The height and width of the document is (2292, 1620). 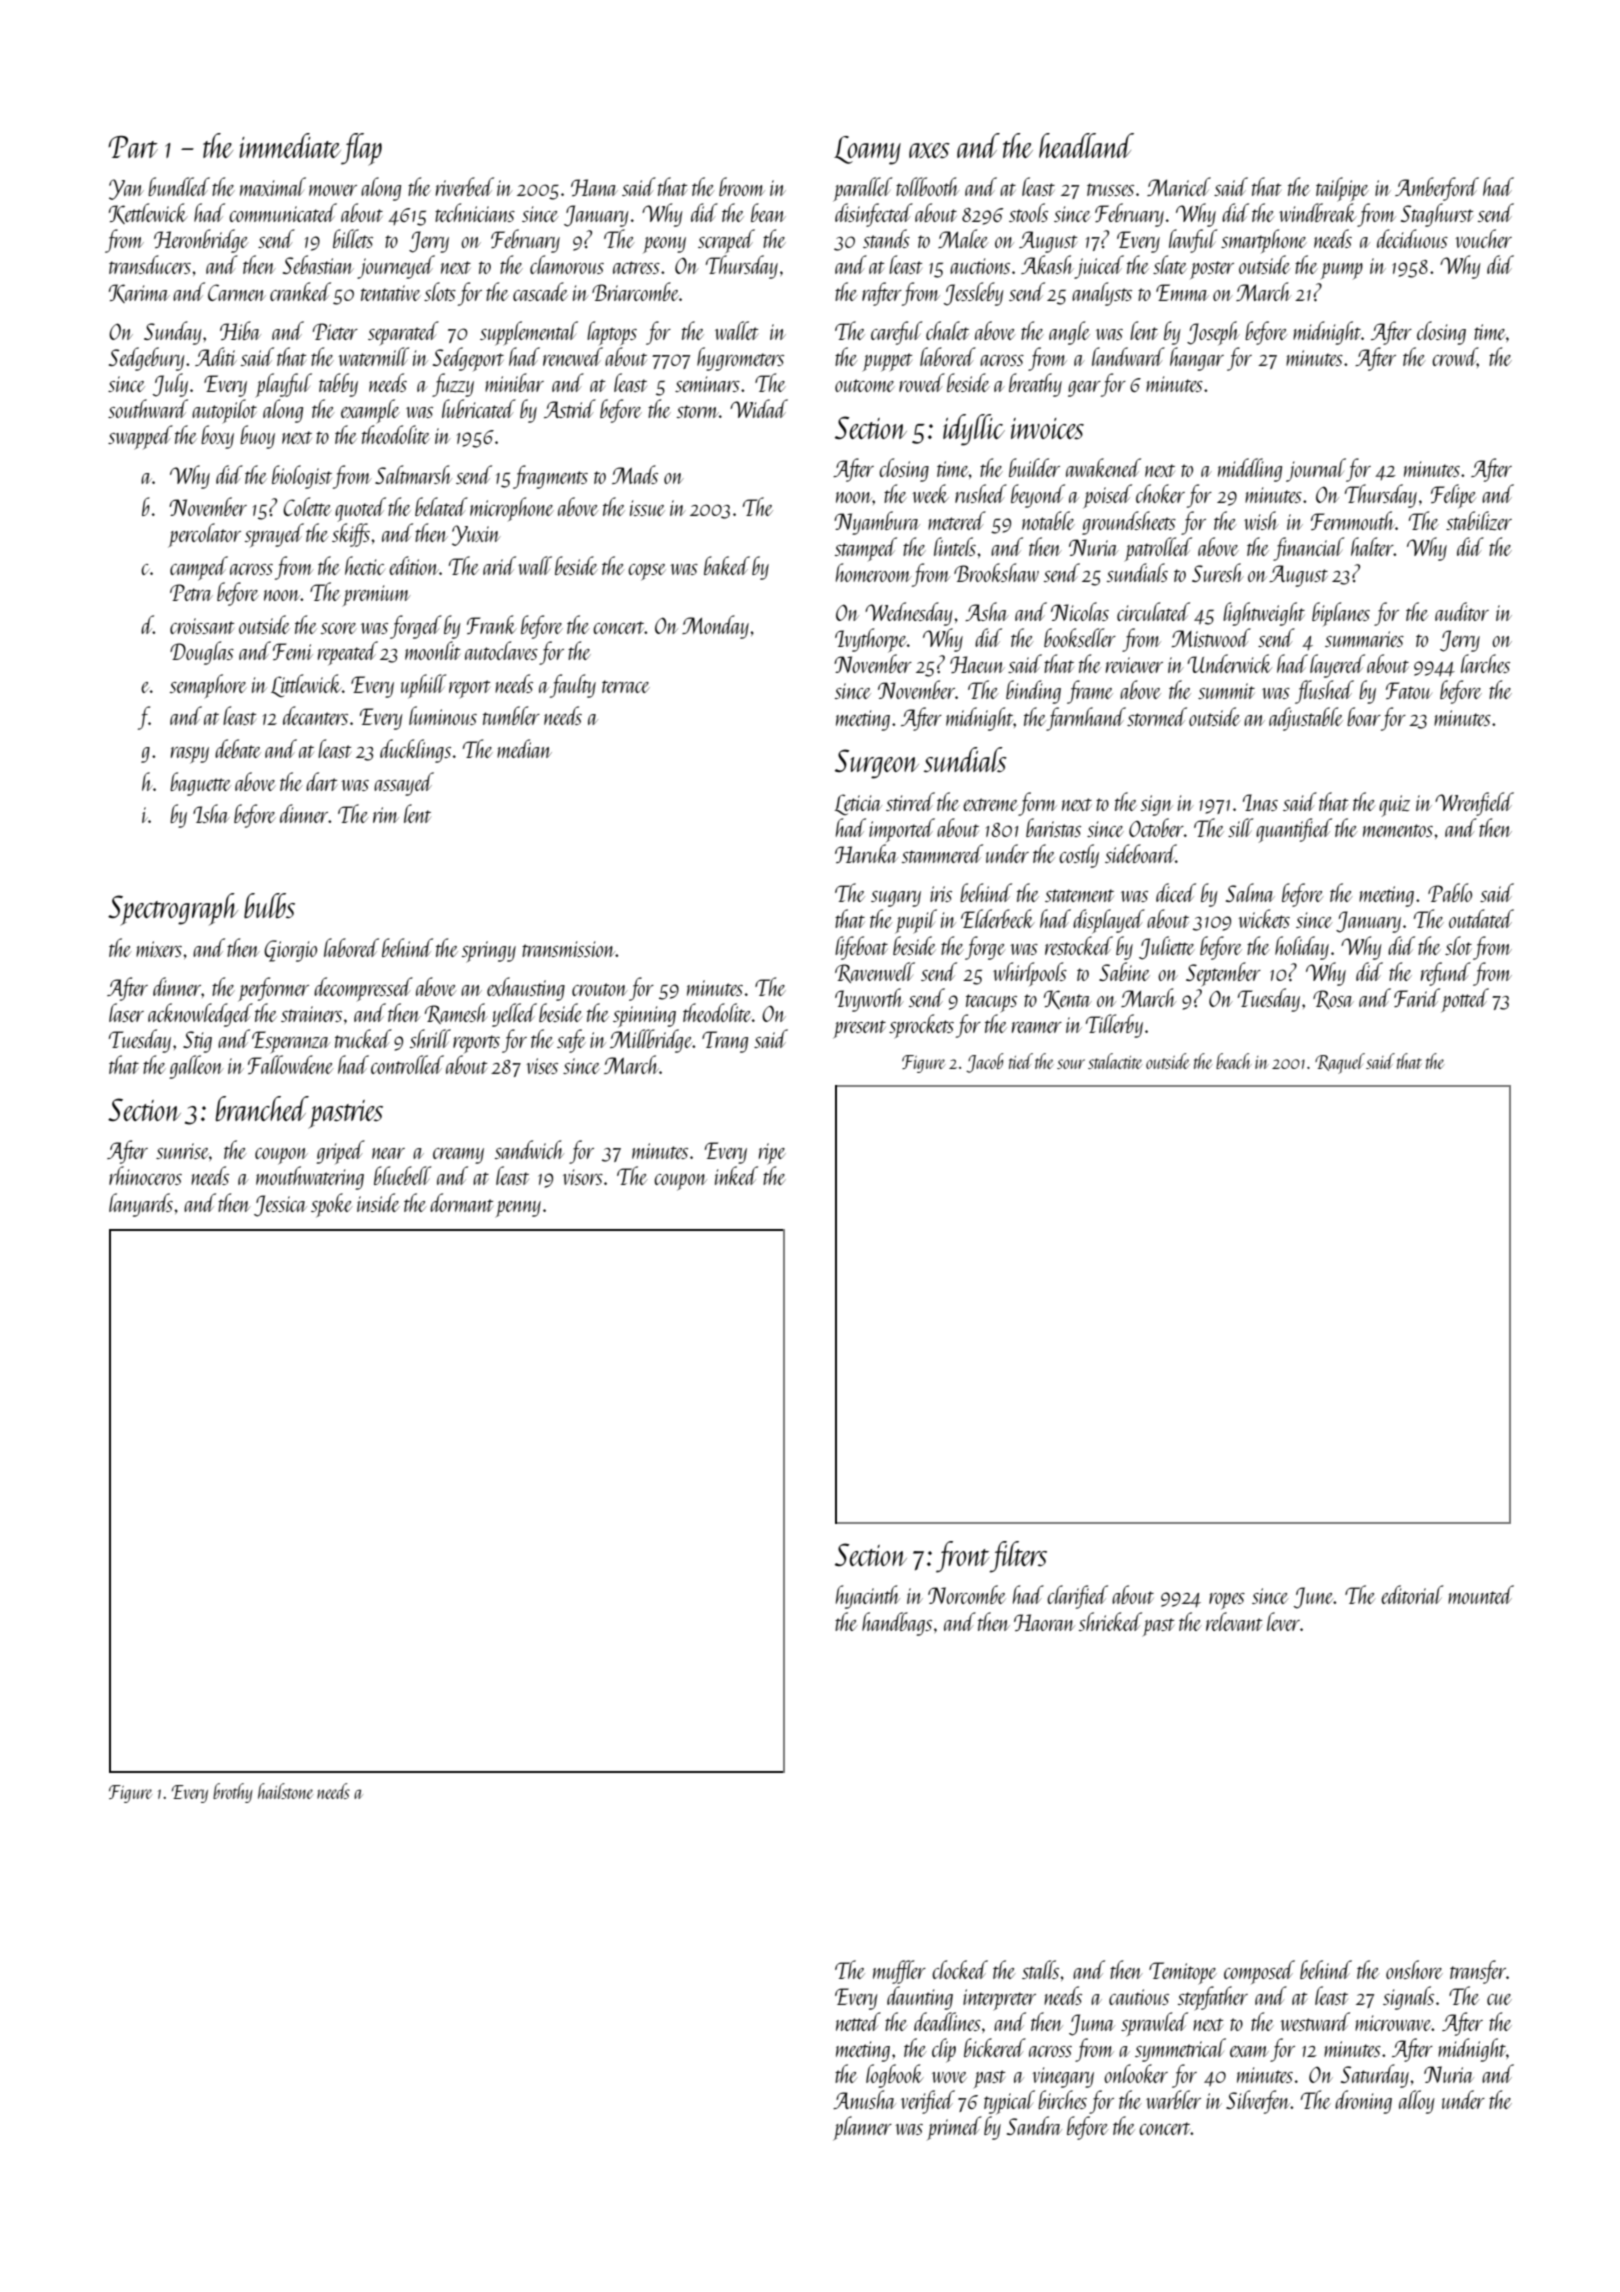 What do you see at coordinates (1340, 1063) in the document?
I see `Raquel` at bounding box center [1340, 1063].
